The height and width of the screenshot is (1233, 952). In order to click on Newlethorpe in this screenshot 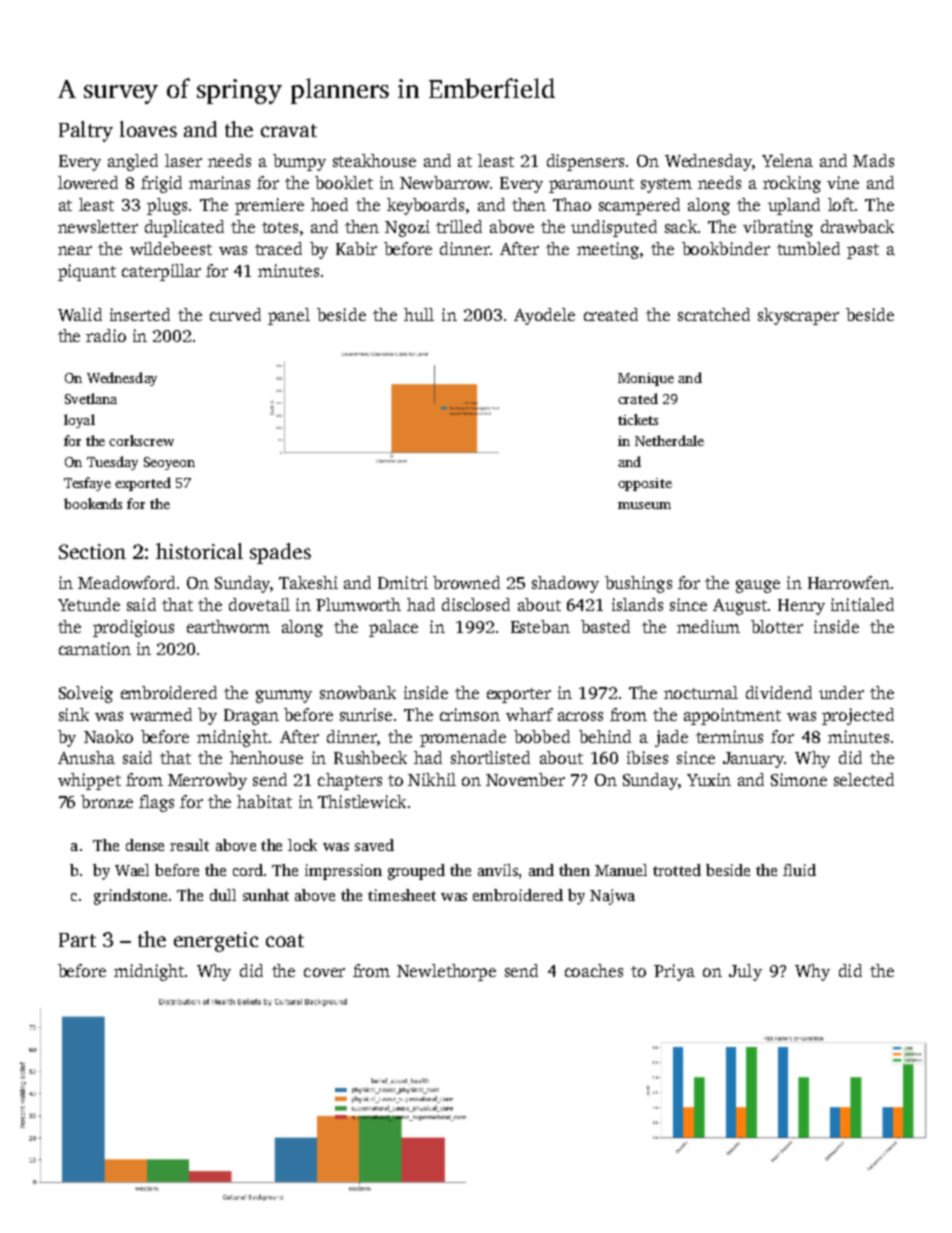, I will do `click(446, 972)`.
